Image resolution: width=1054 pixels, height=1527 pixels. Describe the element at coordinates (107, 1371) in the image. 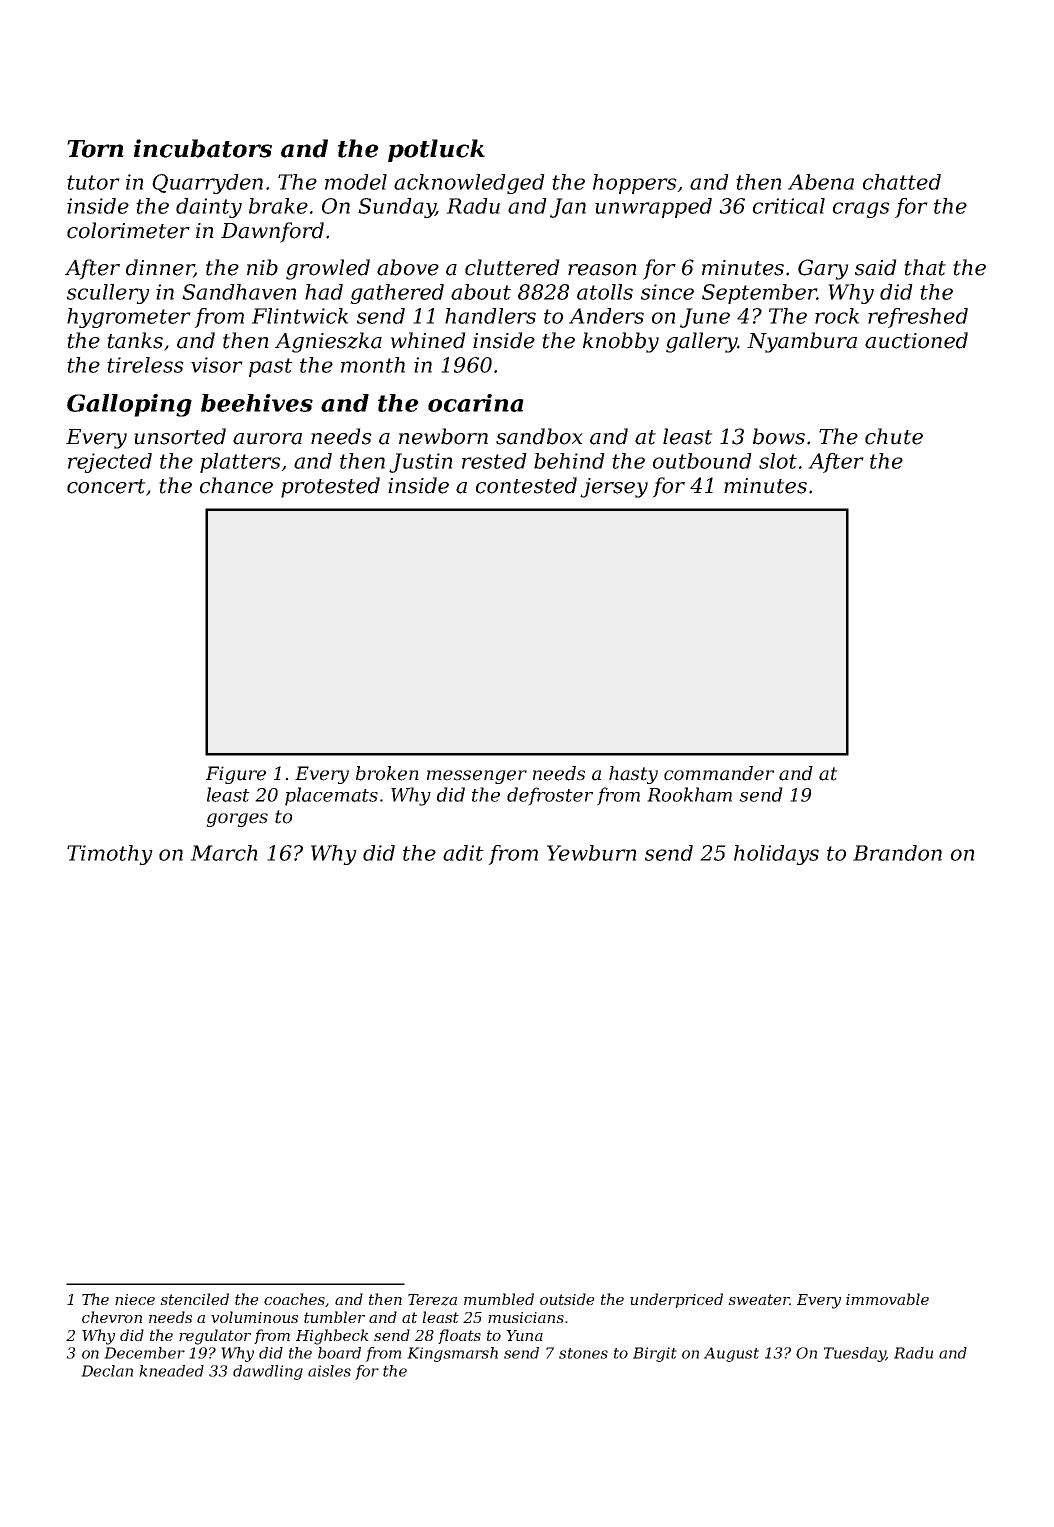

I see `Declan` at that location.
